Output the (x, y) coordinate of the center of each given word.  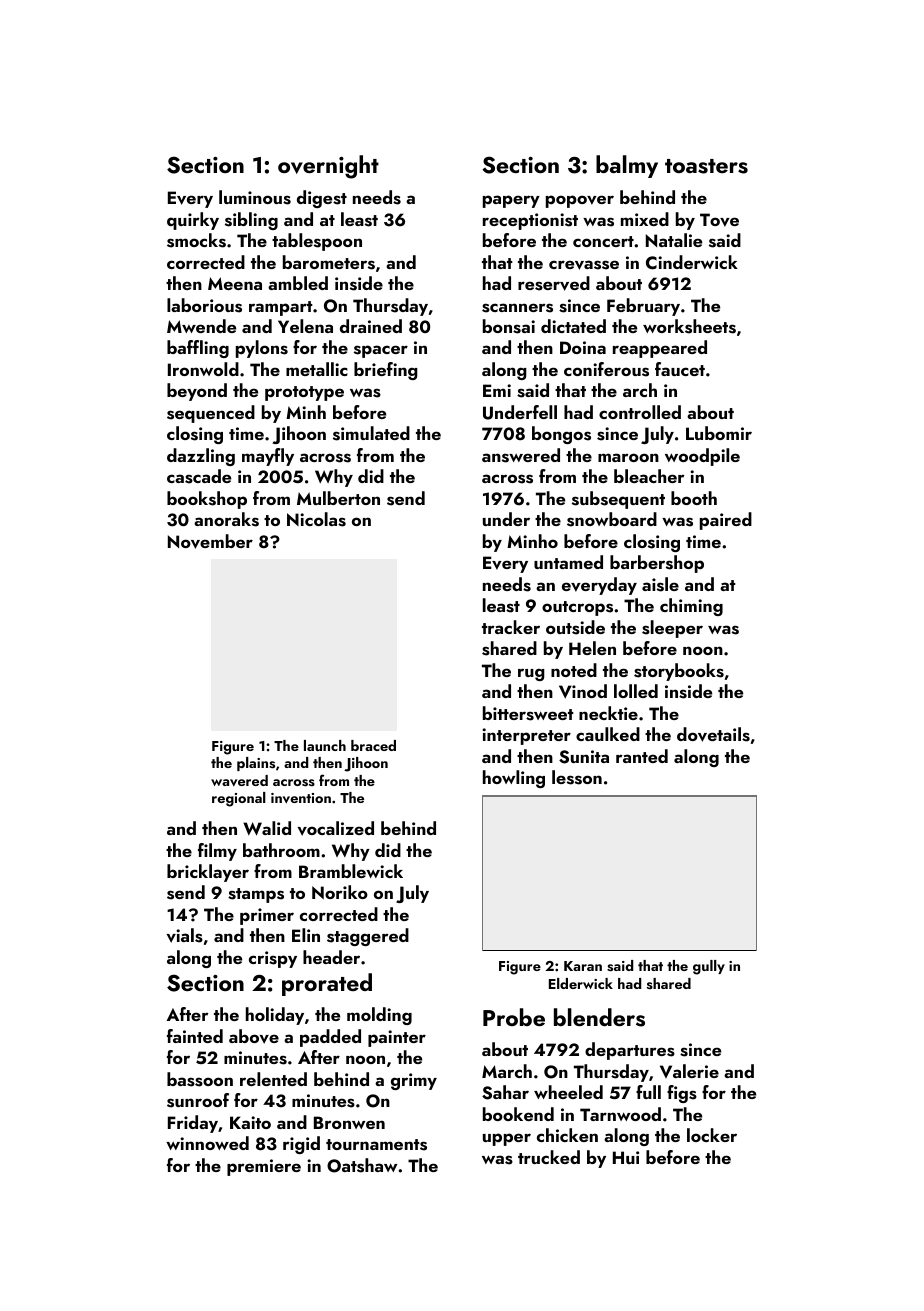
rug (531, 674)
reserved (554, 283)
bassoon (200, 1079)
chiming (691, 607)
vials (185, 935)
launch (325, 745)
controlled (640, 412)
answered (521, 455)
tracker (511, 627)
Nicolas (316, 519)
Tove (719, 220)
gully (709, 967)
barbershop (657, 564)
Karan (583, 966)
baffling (198, 349)
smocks (196, 240)
